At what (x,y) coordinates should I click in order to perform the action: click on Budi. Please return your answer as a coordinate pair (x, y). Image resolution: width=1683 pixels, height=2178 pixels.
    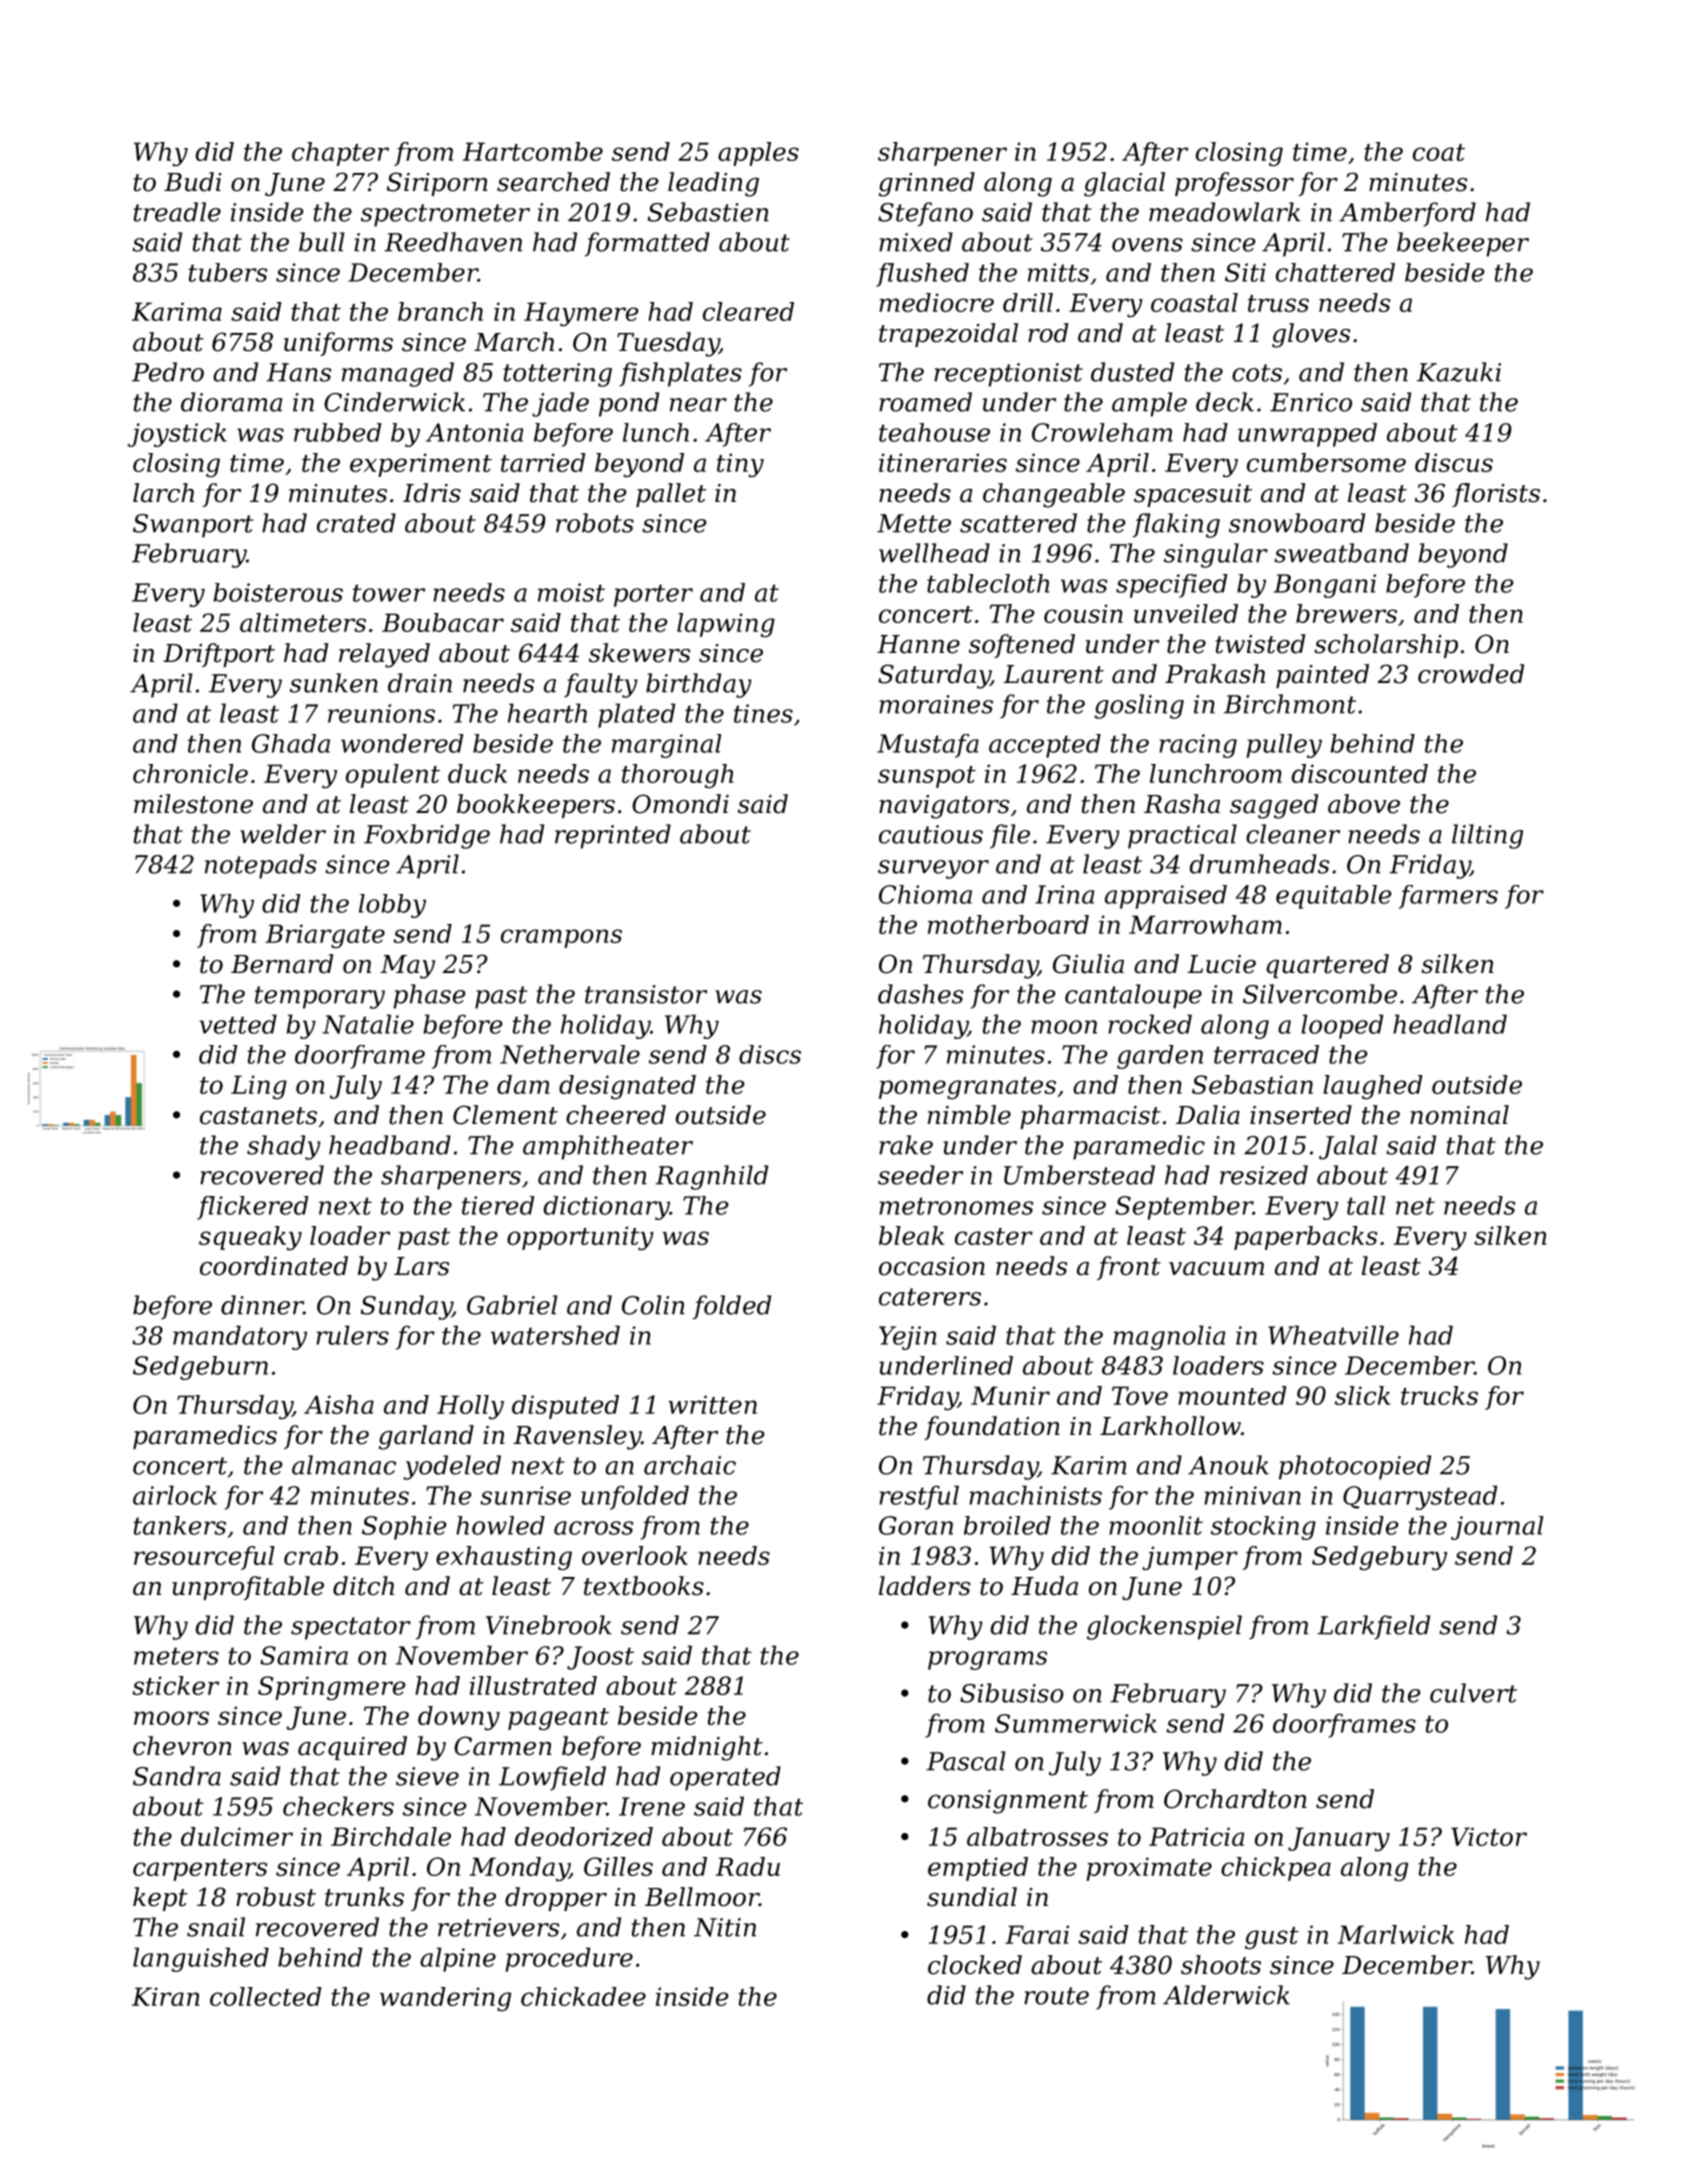
    Looking at the image, I should click on (193, 182).
